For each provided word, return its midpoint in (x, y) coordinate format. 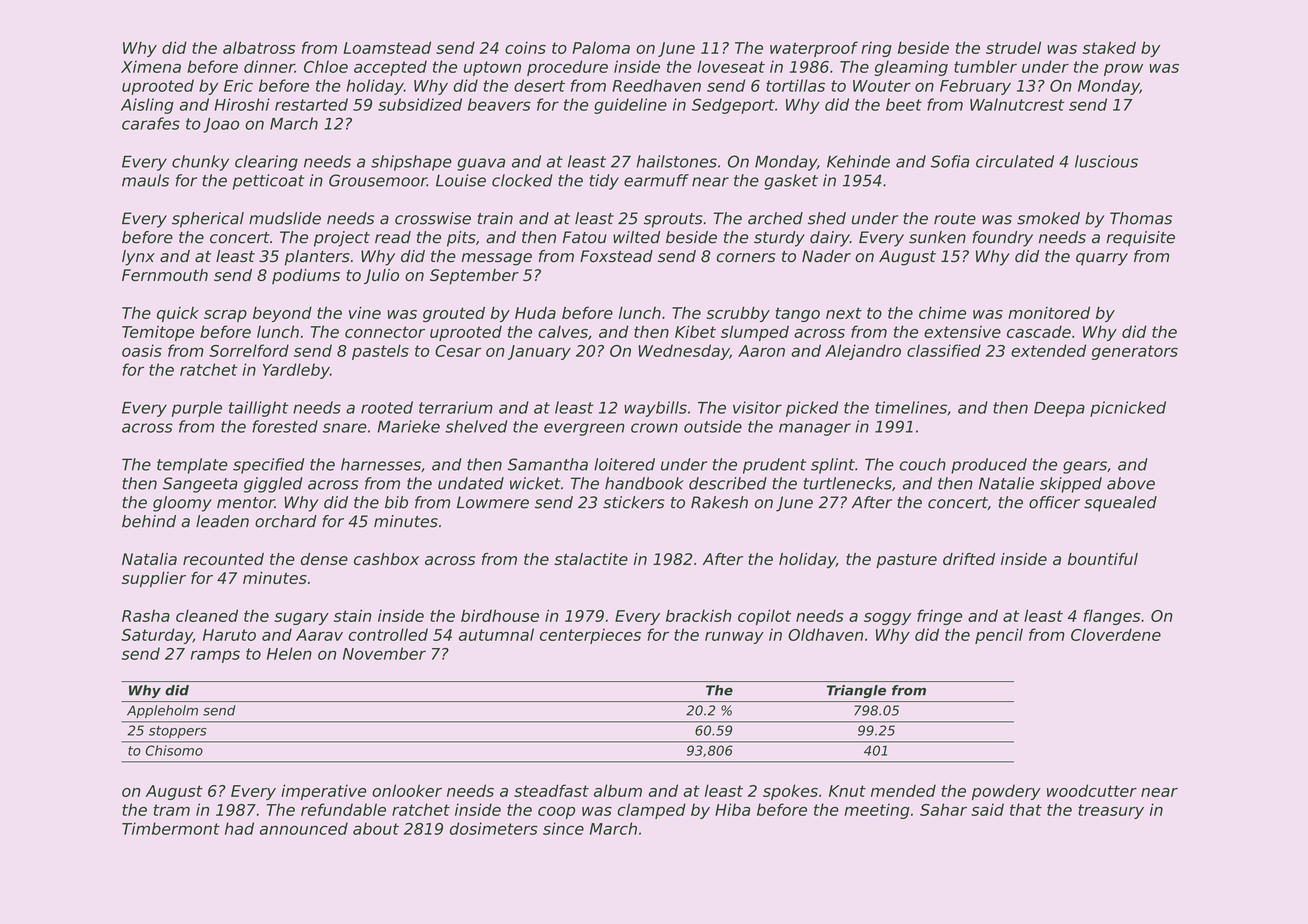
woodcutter (1092, 790)
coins (525, 47)
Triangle (856, 691)
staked (1109, 47)
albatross (259, 47)
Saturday (157, 636)
